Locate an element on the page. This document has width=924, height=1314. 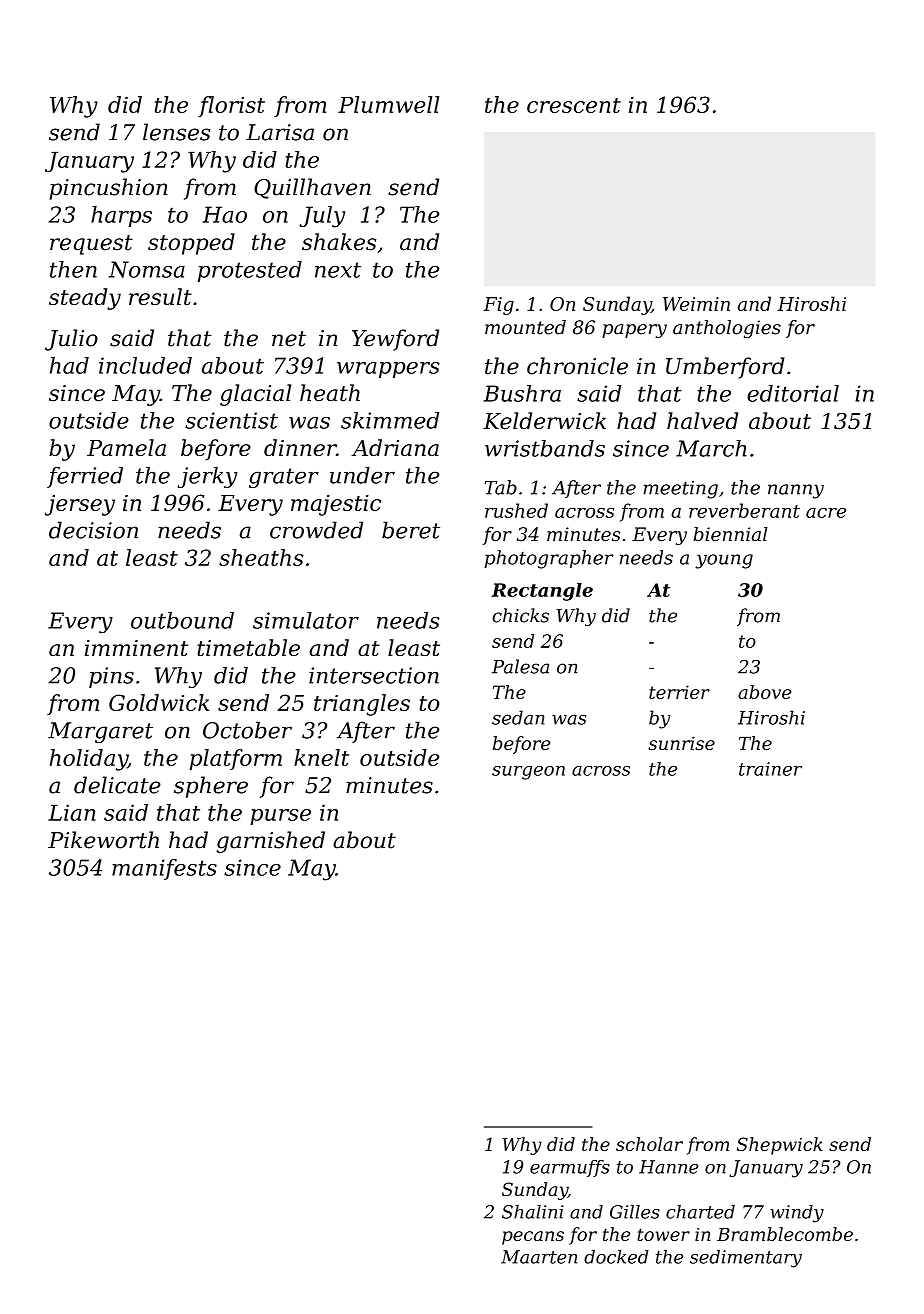
jerky is located at coordinates (207, 477).
